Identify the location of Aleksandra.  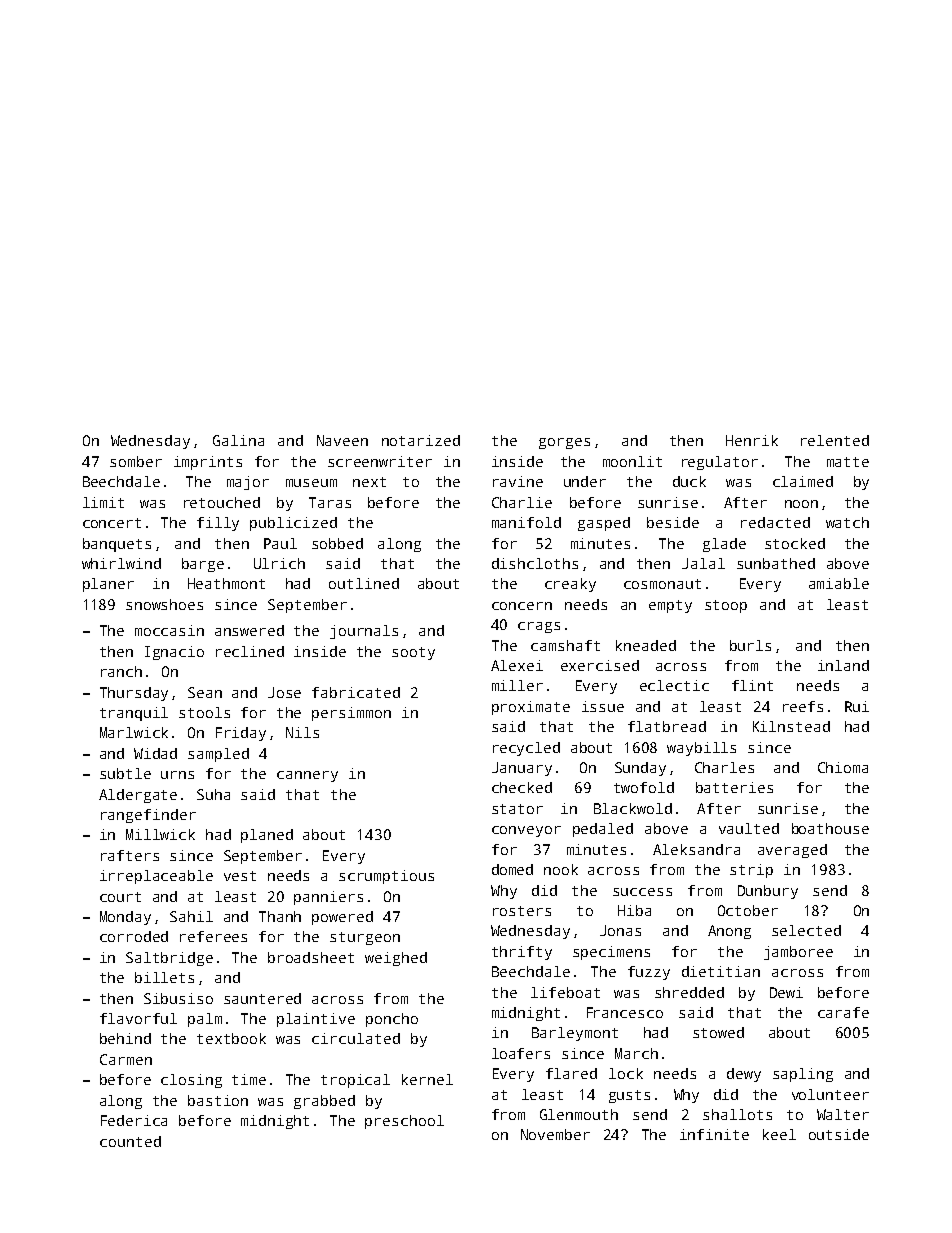
(696, 849).
